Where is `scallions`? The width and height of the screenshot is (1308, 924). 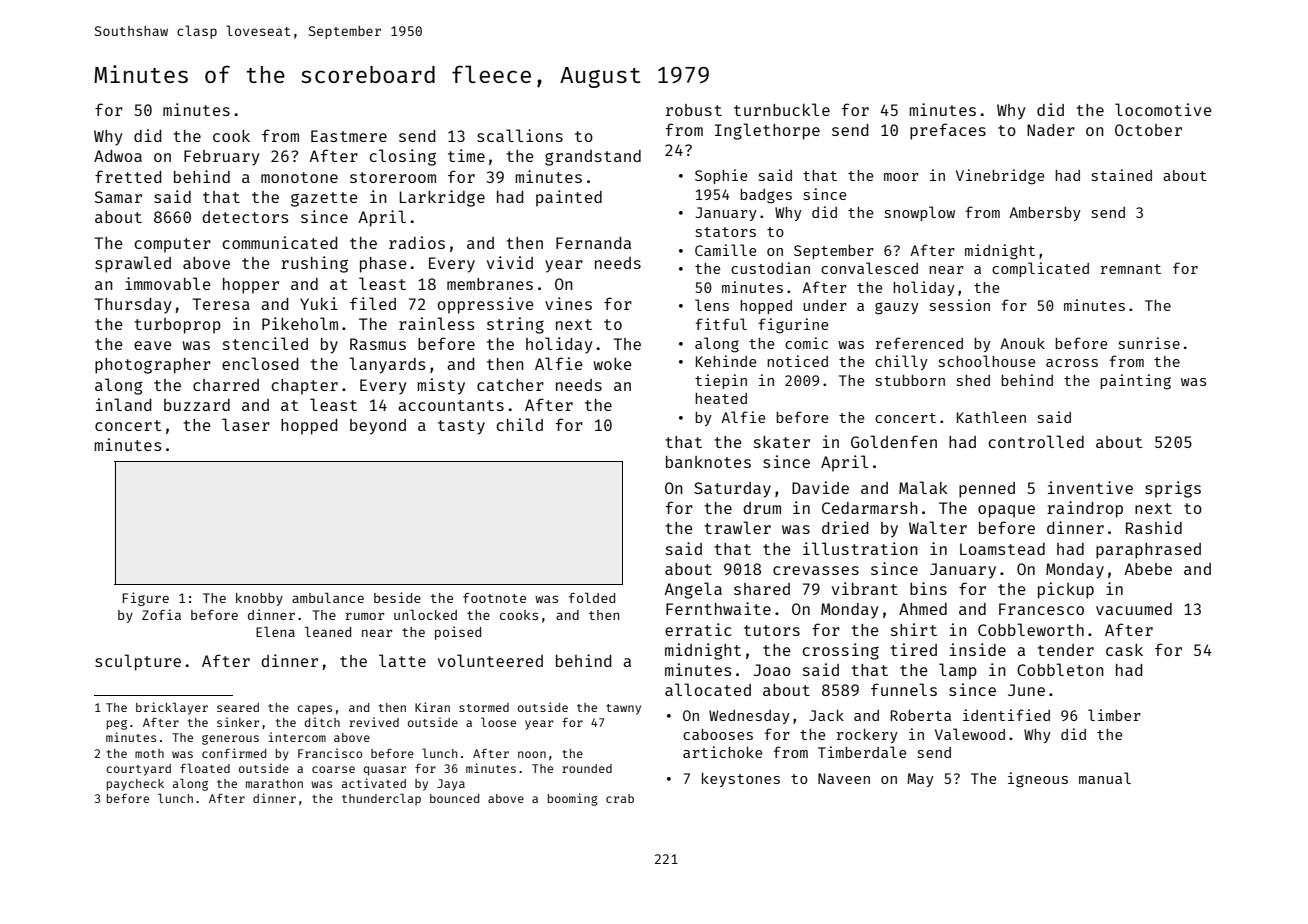 scallions is located at coordinates (520, 135).
